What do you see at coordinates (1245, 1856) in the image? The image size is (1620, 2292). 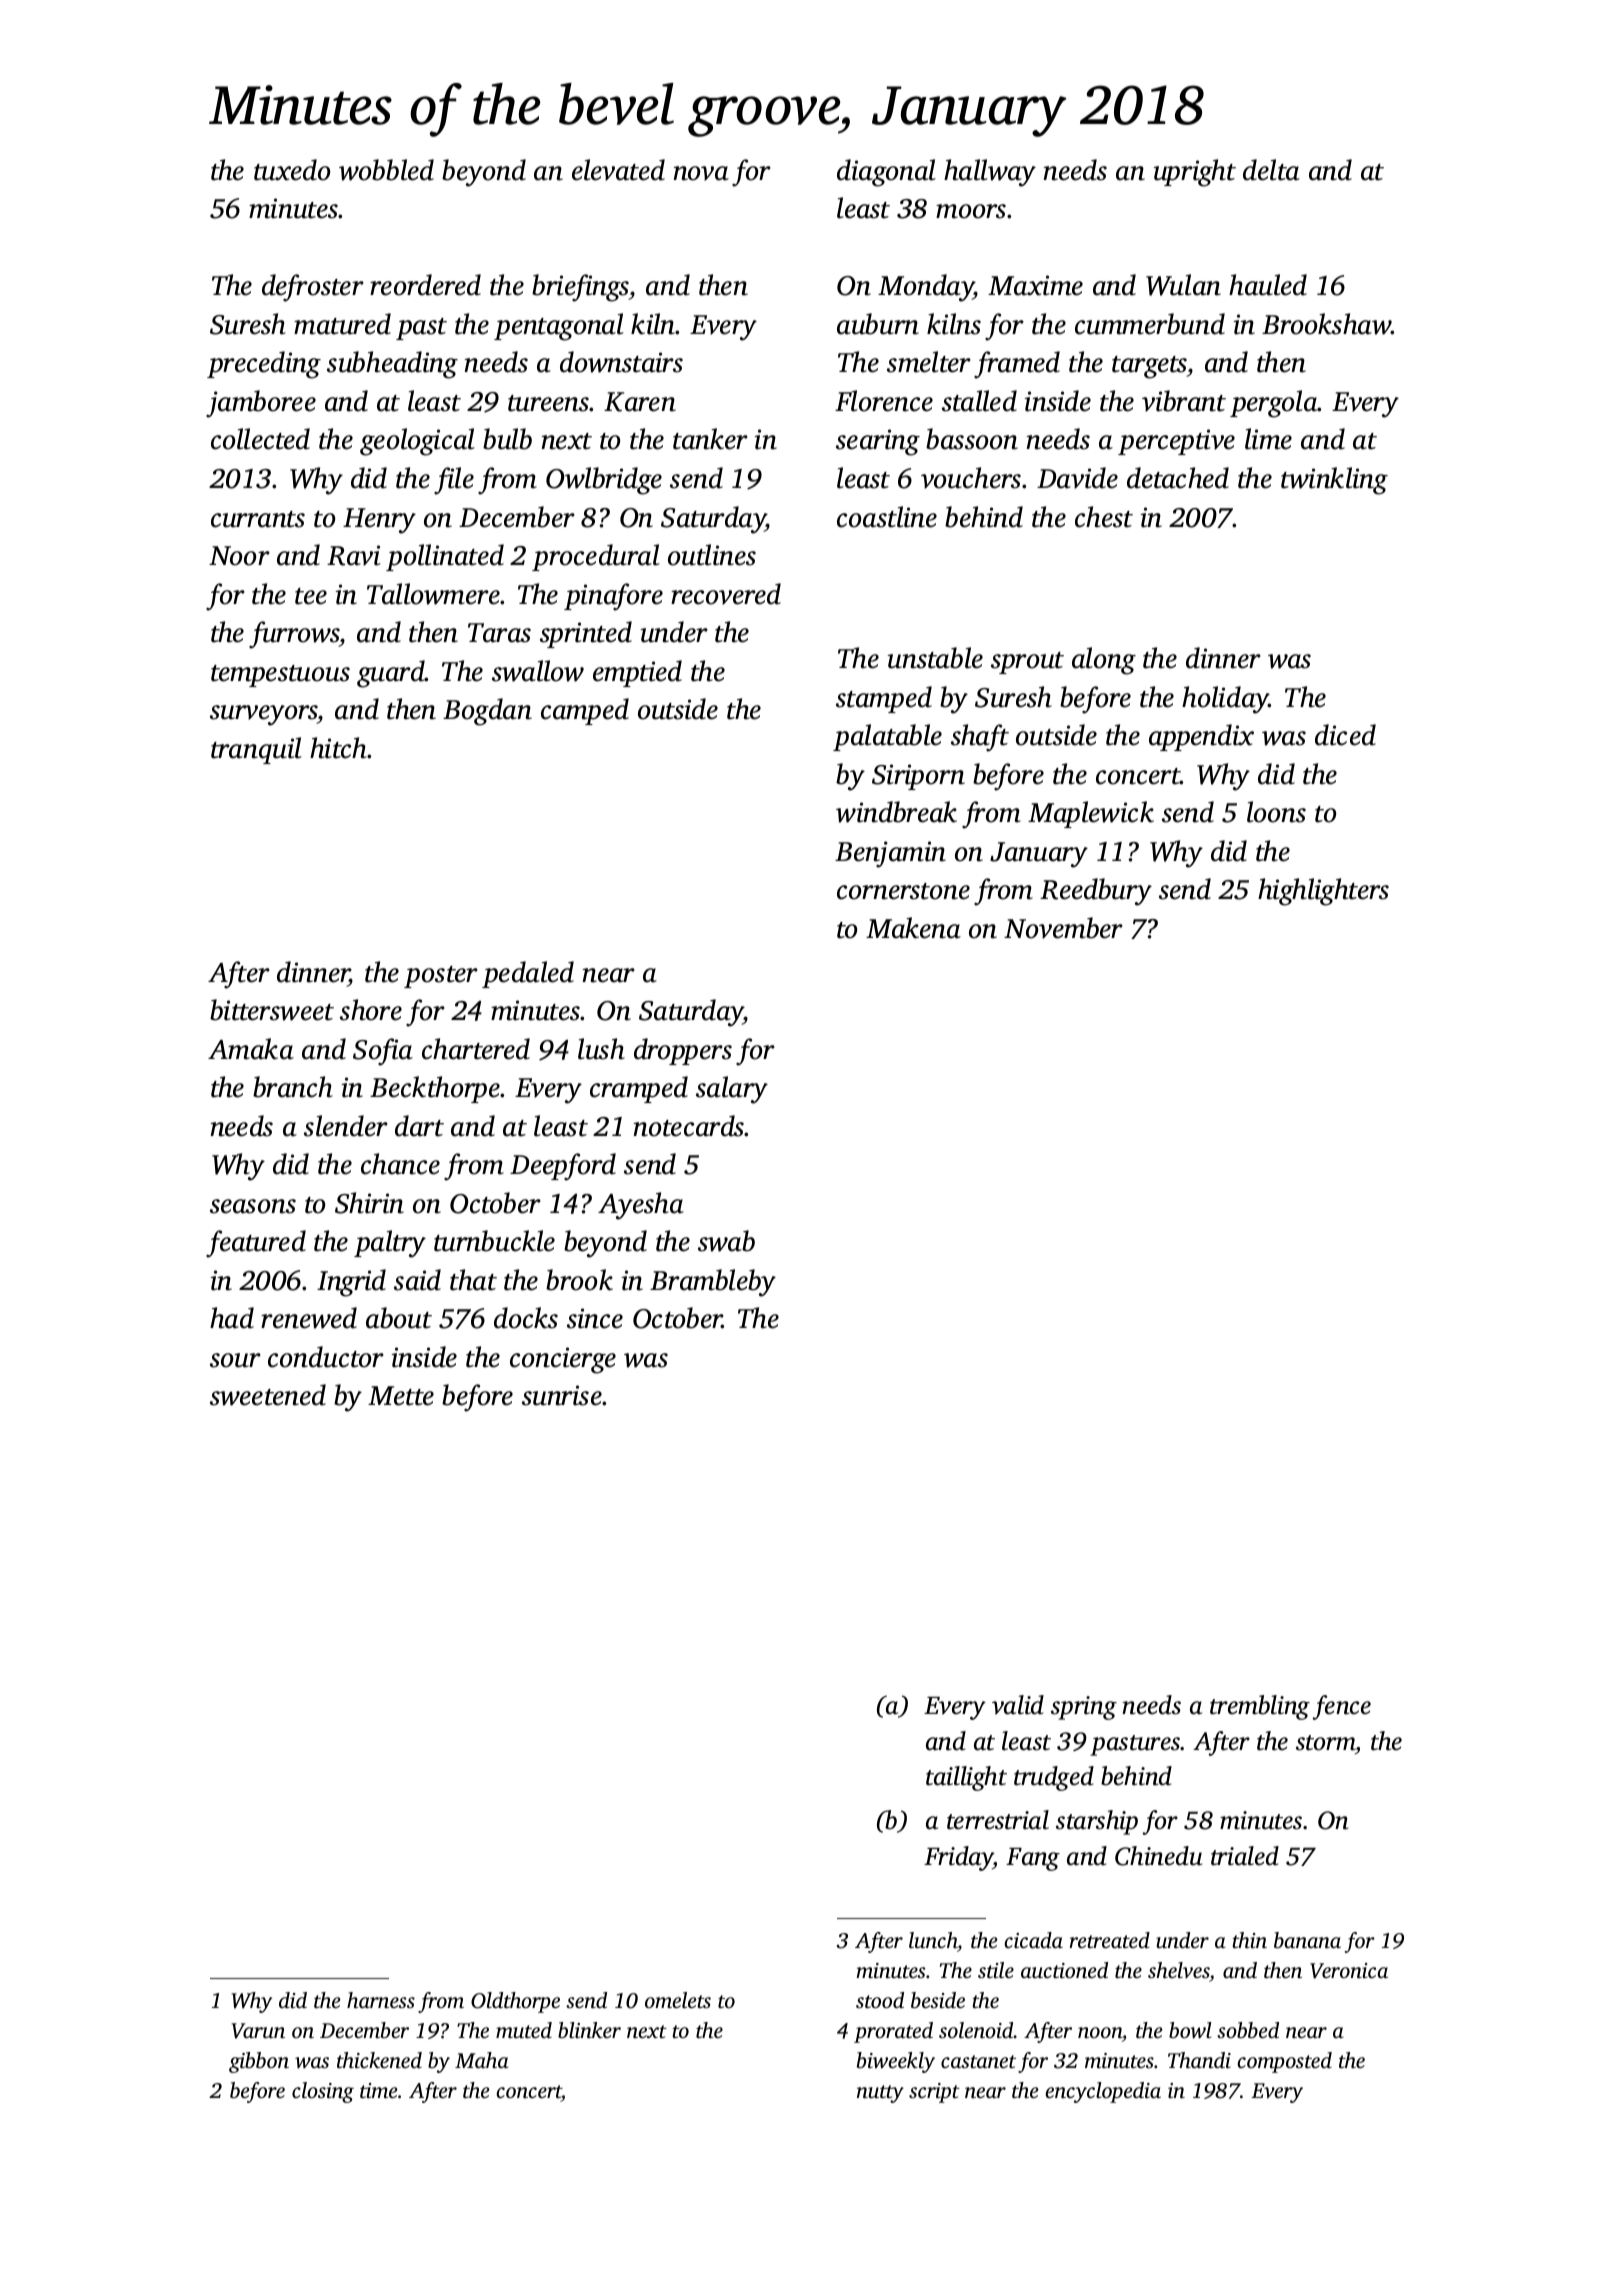 I see `trialed` at bounding box center [1245, 1856].
